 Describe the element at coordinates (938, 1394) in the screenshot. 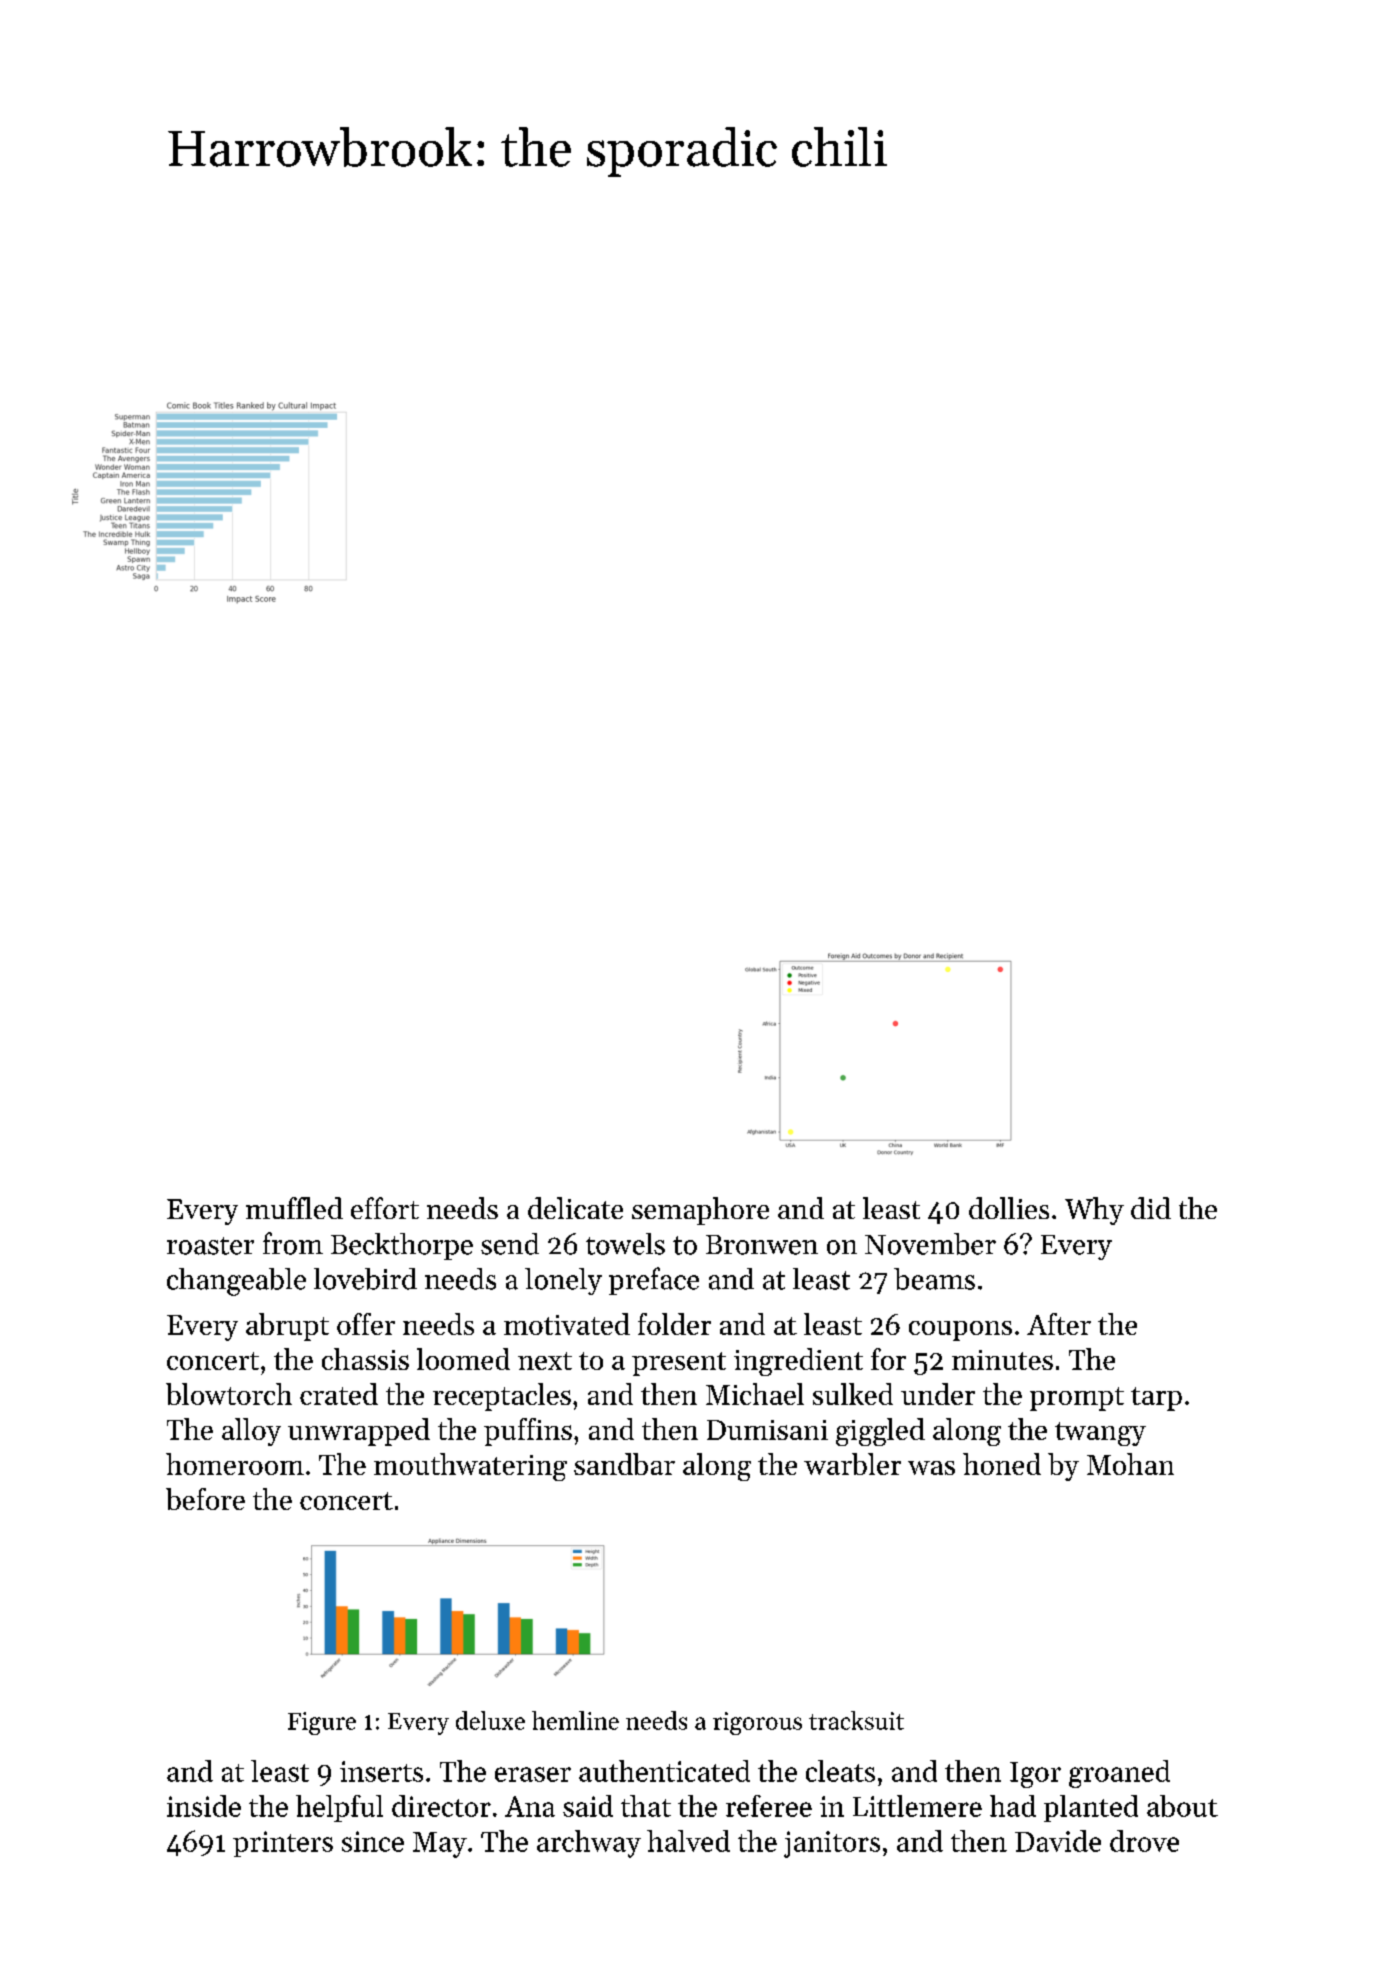

I see `under` at that location.
